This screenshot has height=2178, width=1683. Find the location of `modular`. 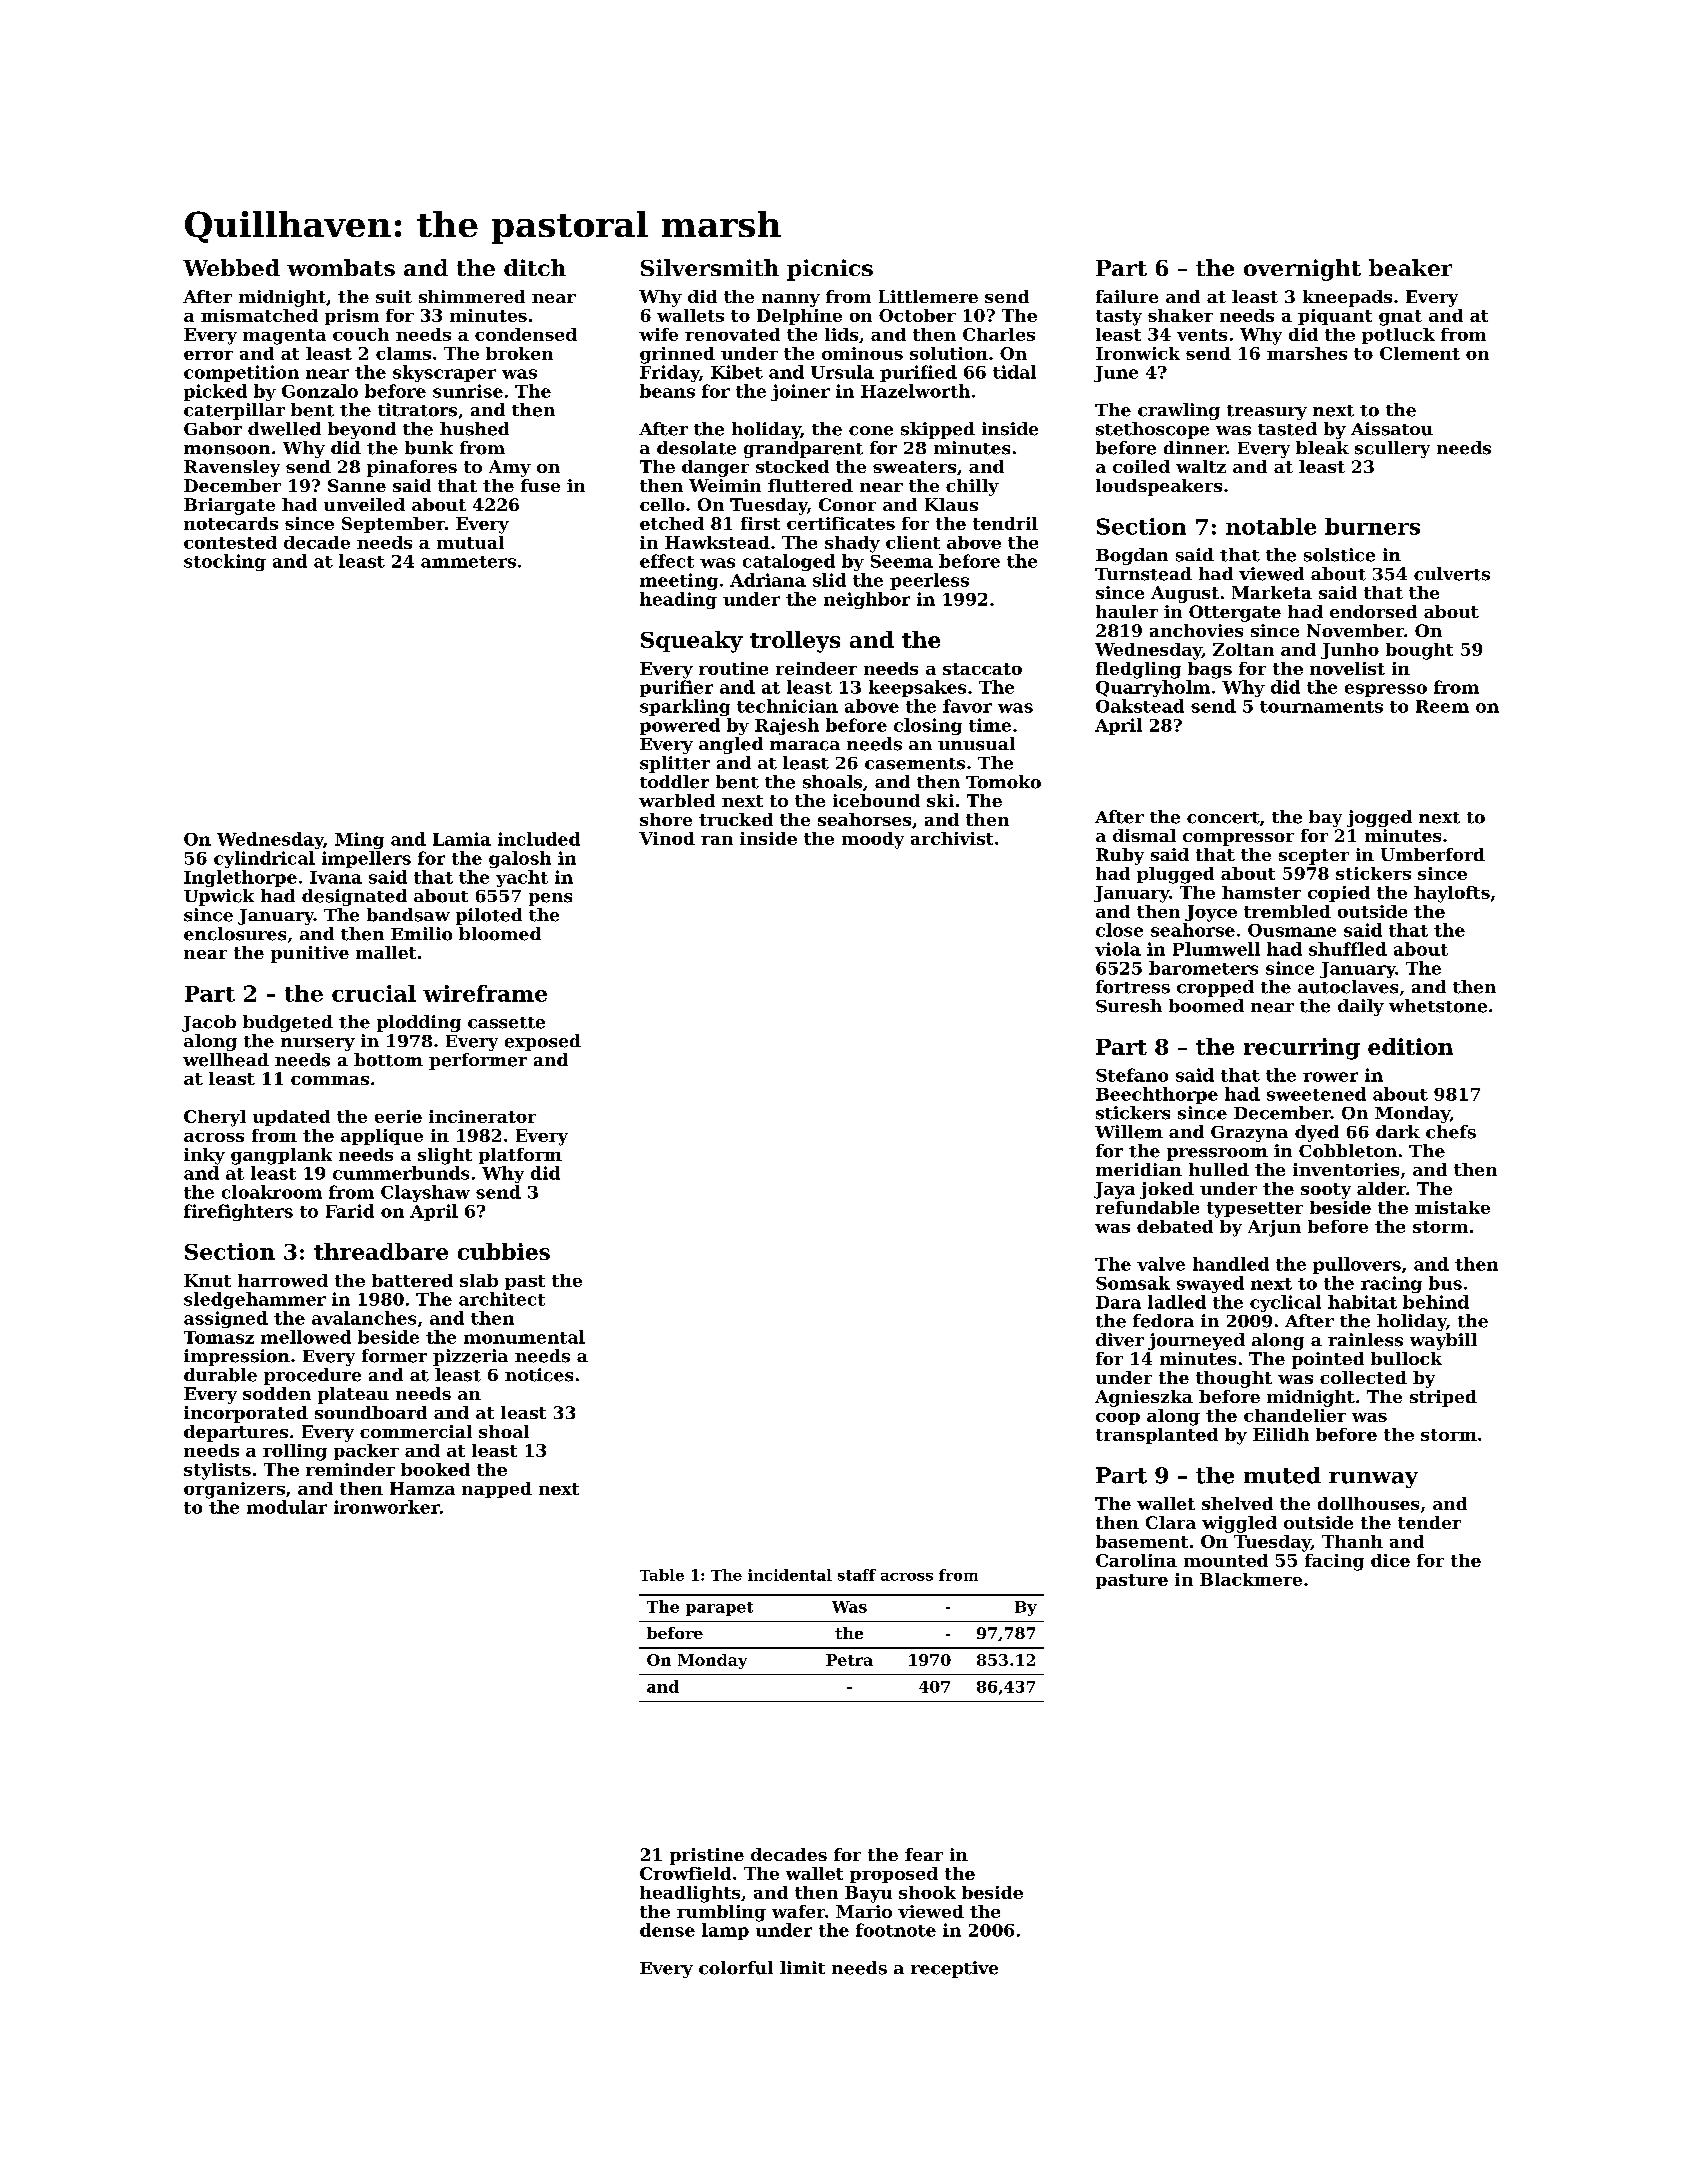

modular is located at coordinates (287, 1507).
